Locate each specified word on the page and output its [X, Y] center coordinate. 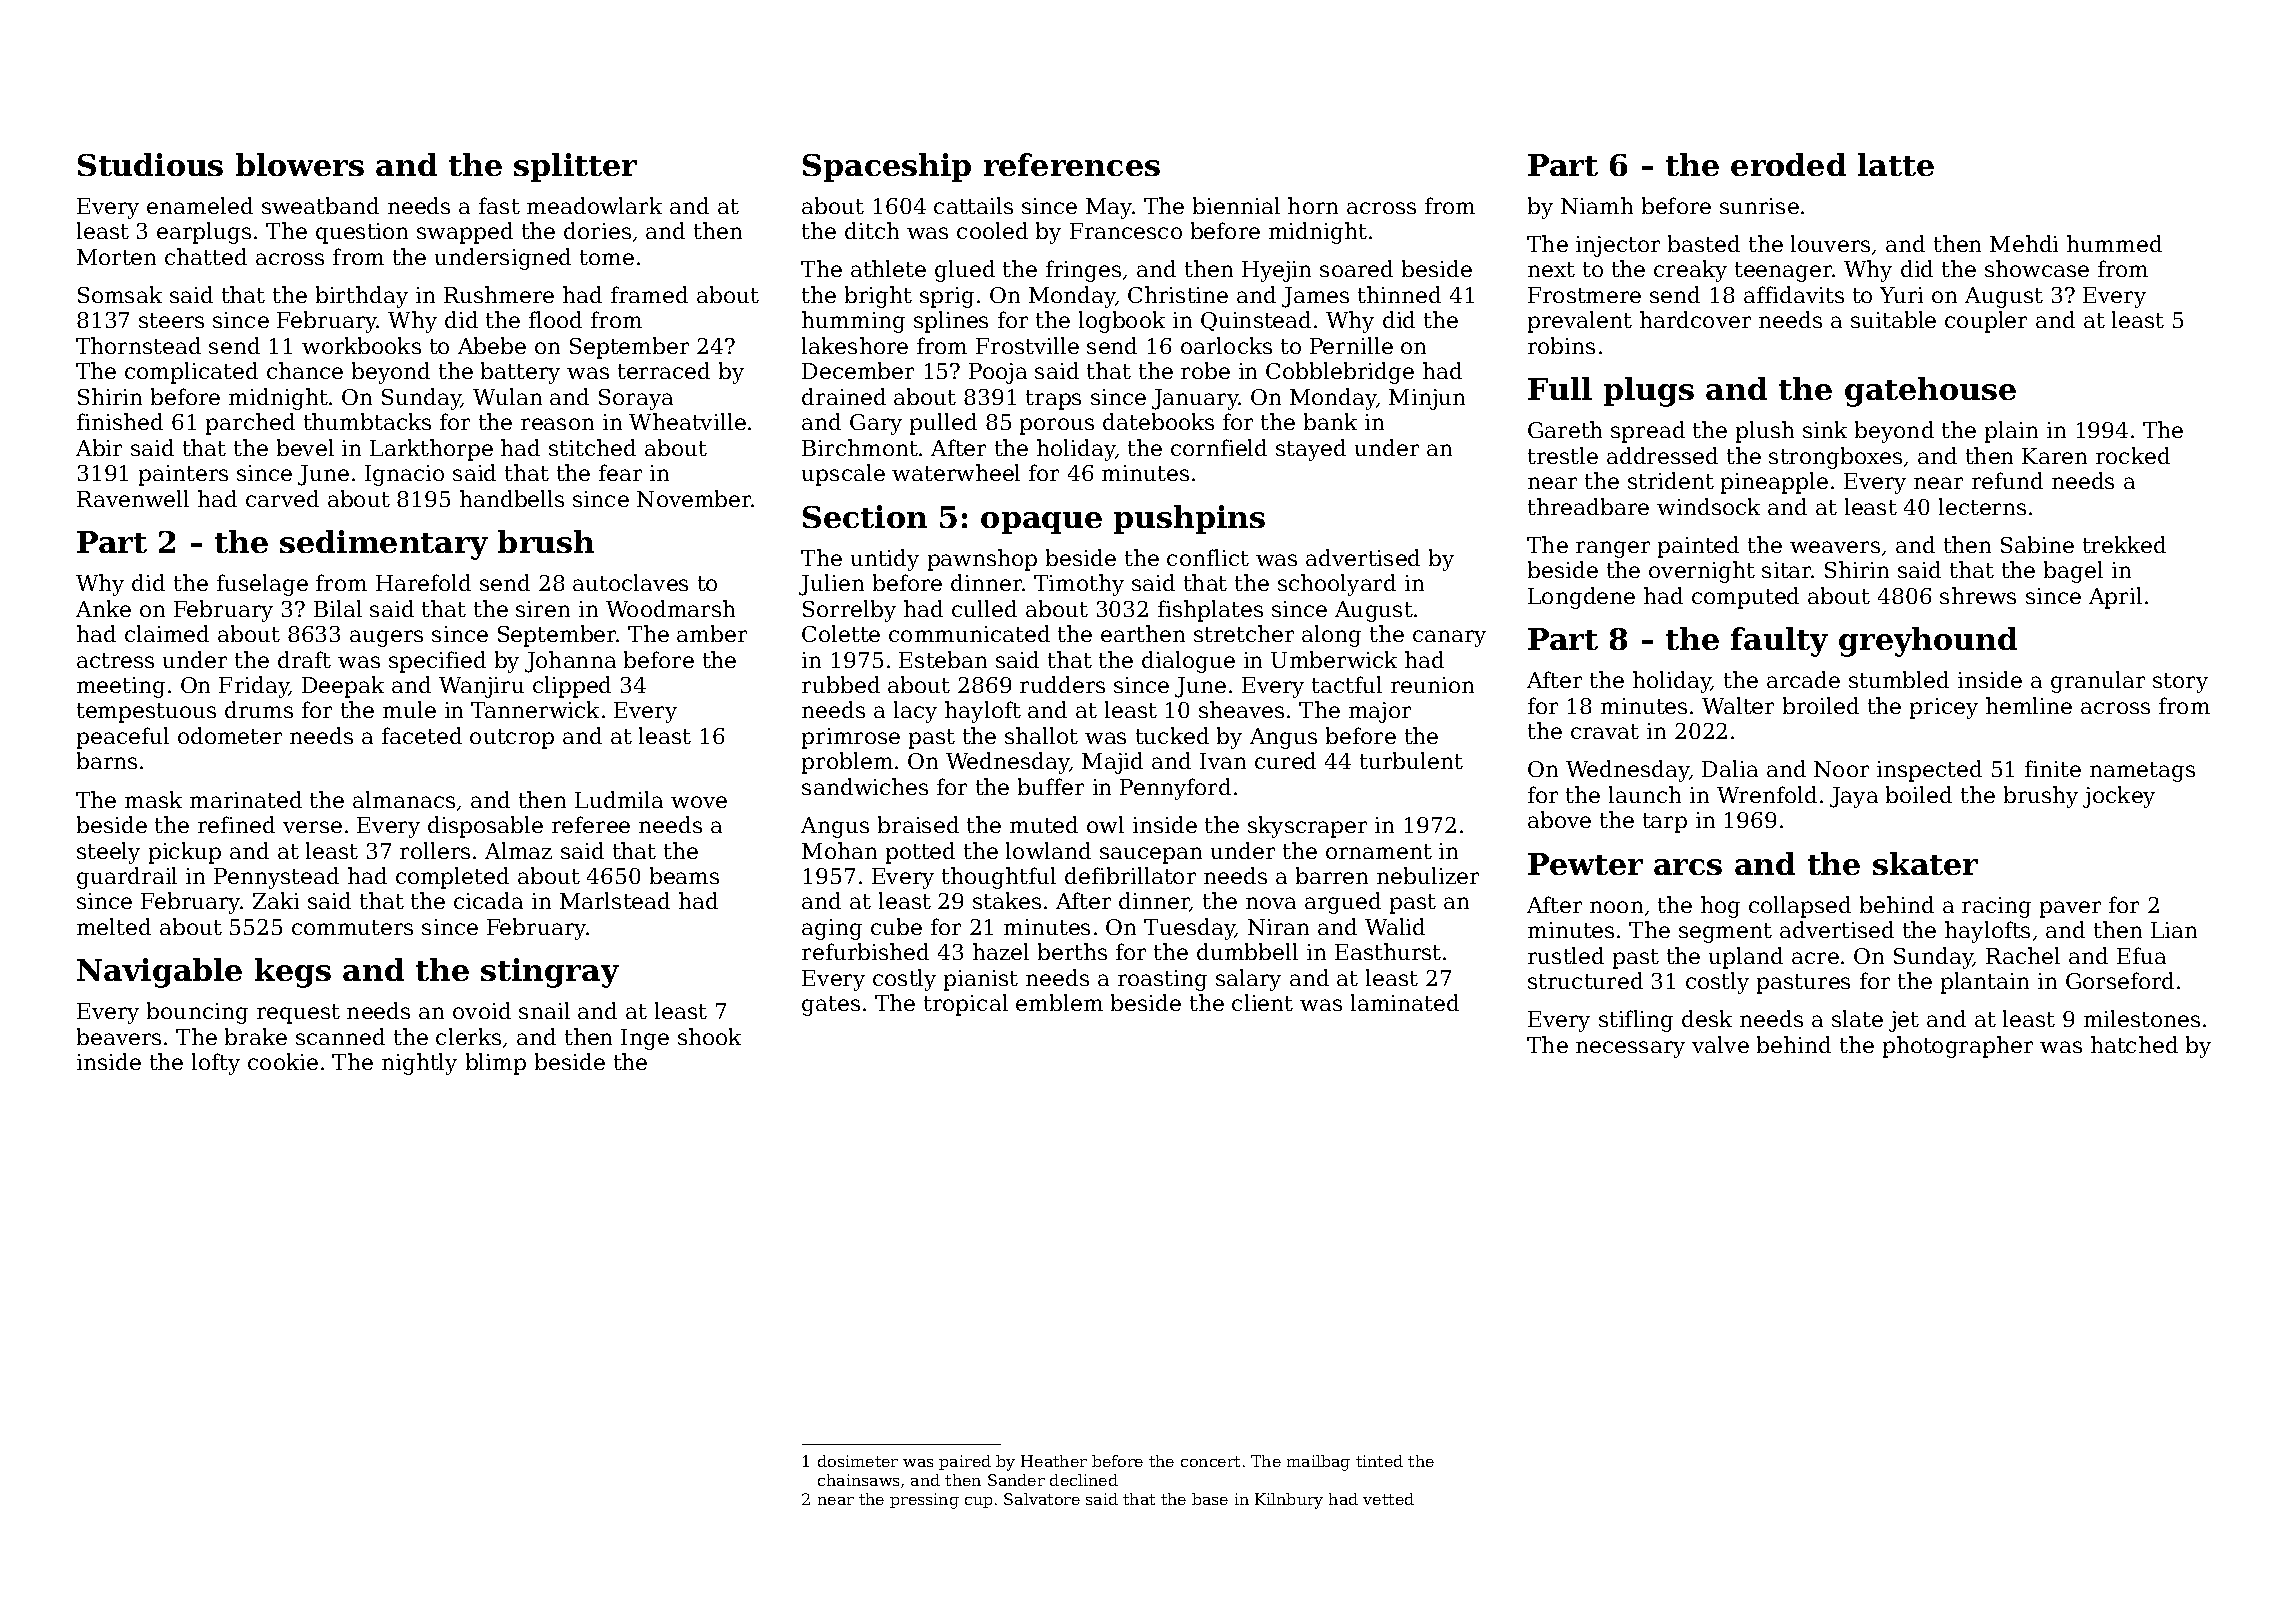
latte [1896, 164]
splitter [575, 167]
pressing [924, 1501]
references [1072, 164]
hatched [2134, 1044]
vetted [1388, 1499]
